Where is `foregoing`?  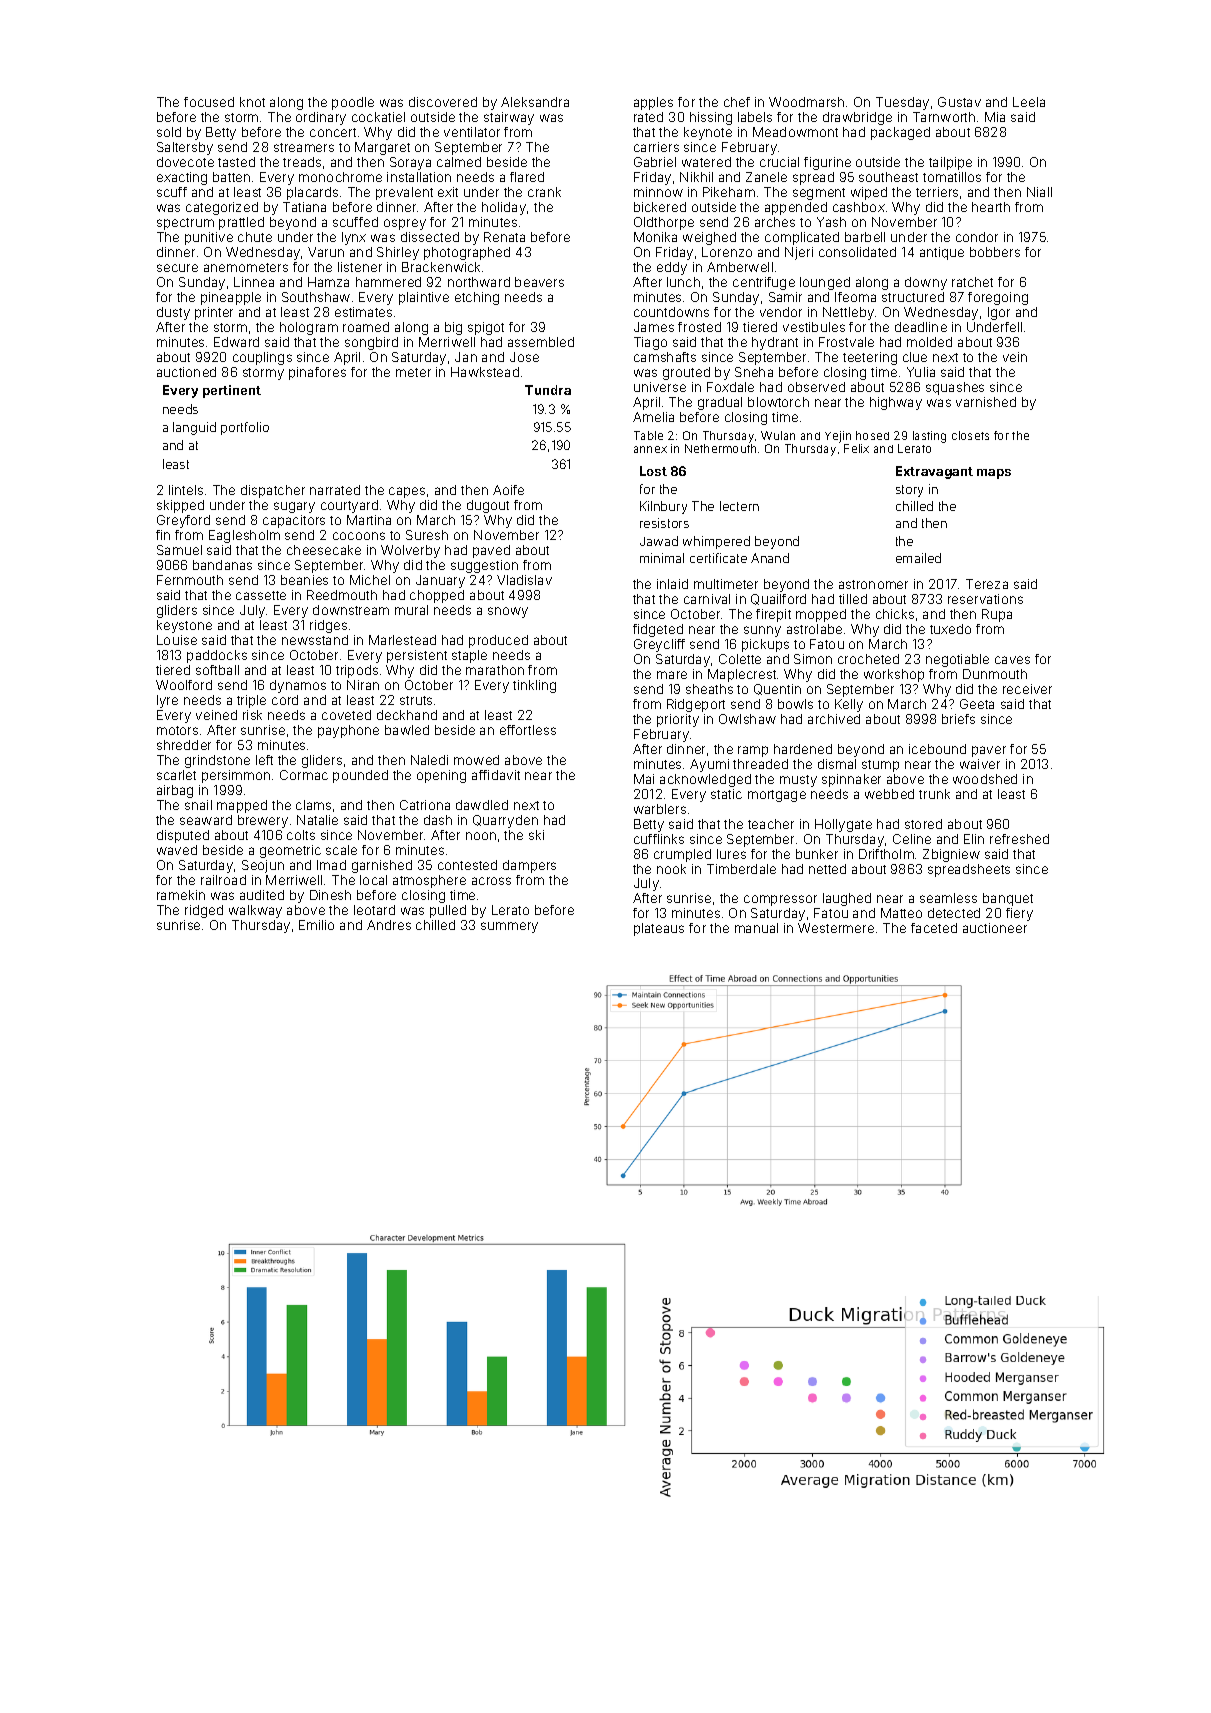
foregoing is located at coordinates (998, 298).
